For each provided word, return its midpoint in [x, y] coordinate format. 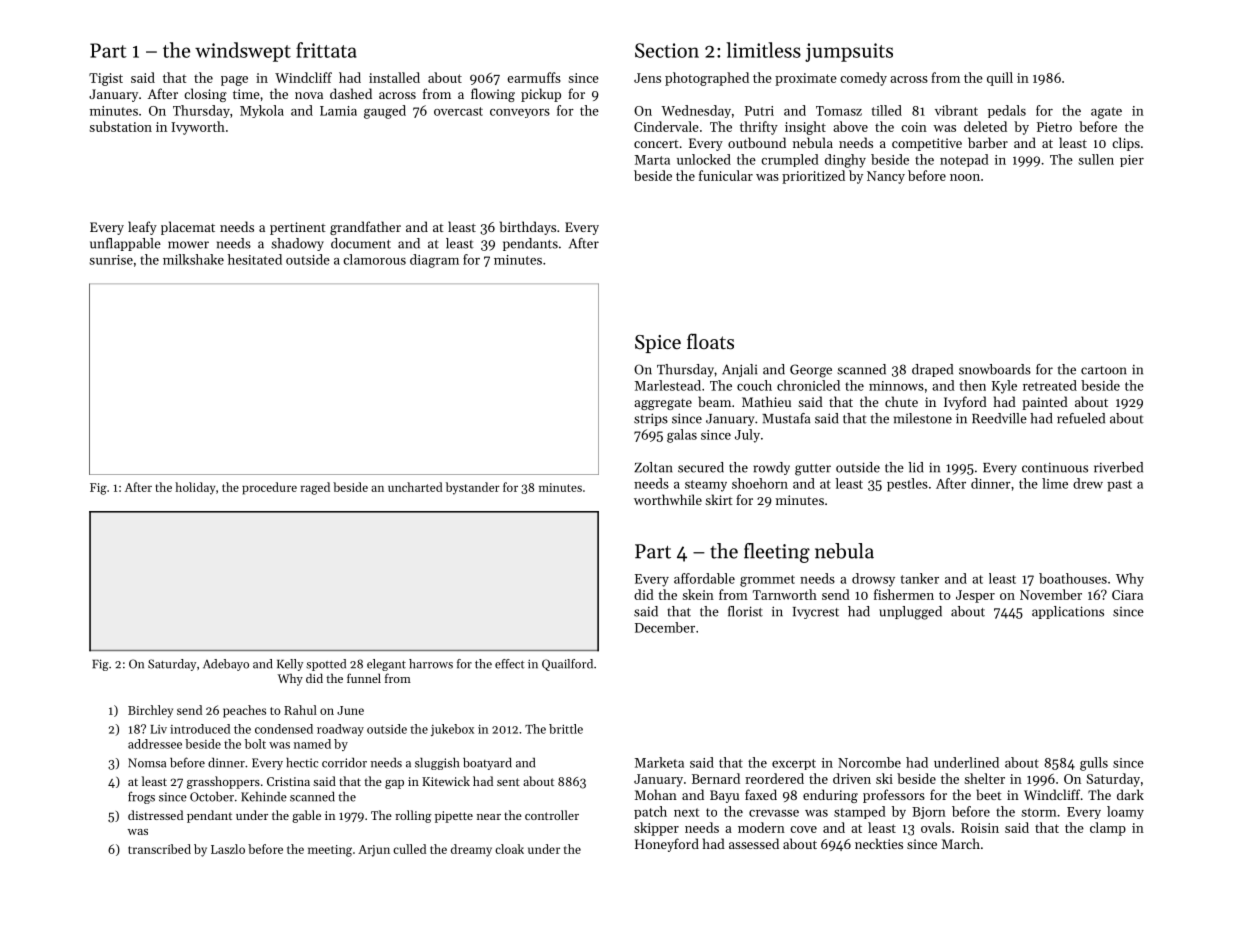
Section [667, 50]
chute [901, 401]
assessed [754, 843]
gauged [385, 112]
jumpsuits [849, 52]
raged [315, 488]
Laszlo [228, 849]
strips [651, 419]
